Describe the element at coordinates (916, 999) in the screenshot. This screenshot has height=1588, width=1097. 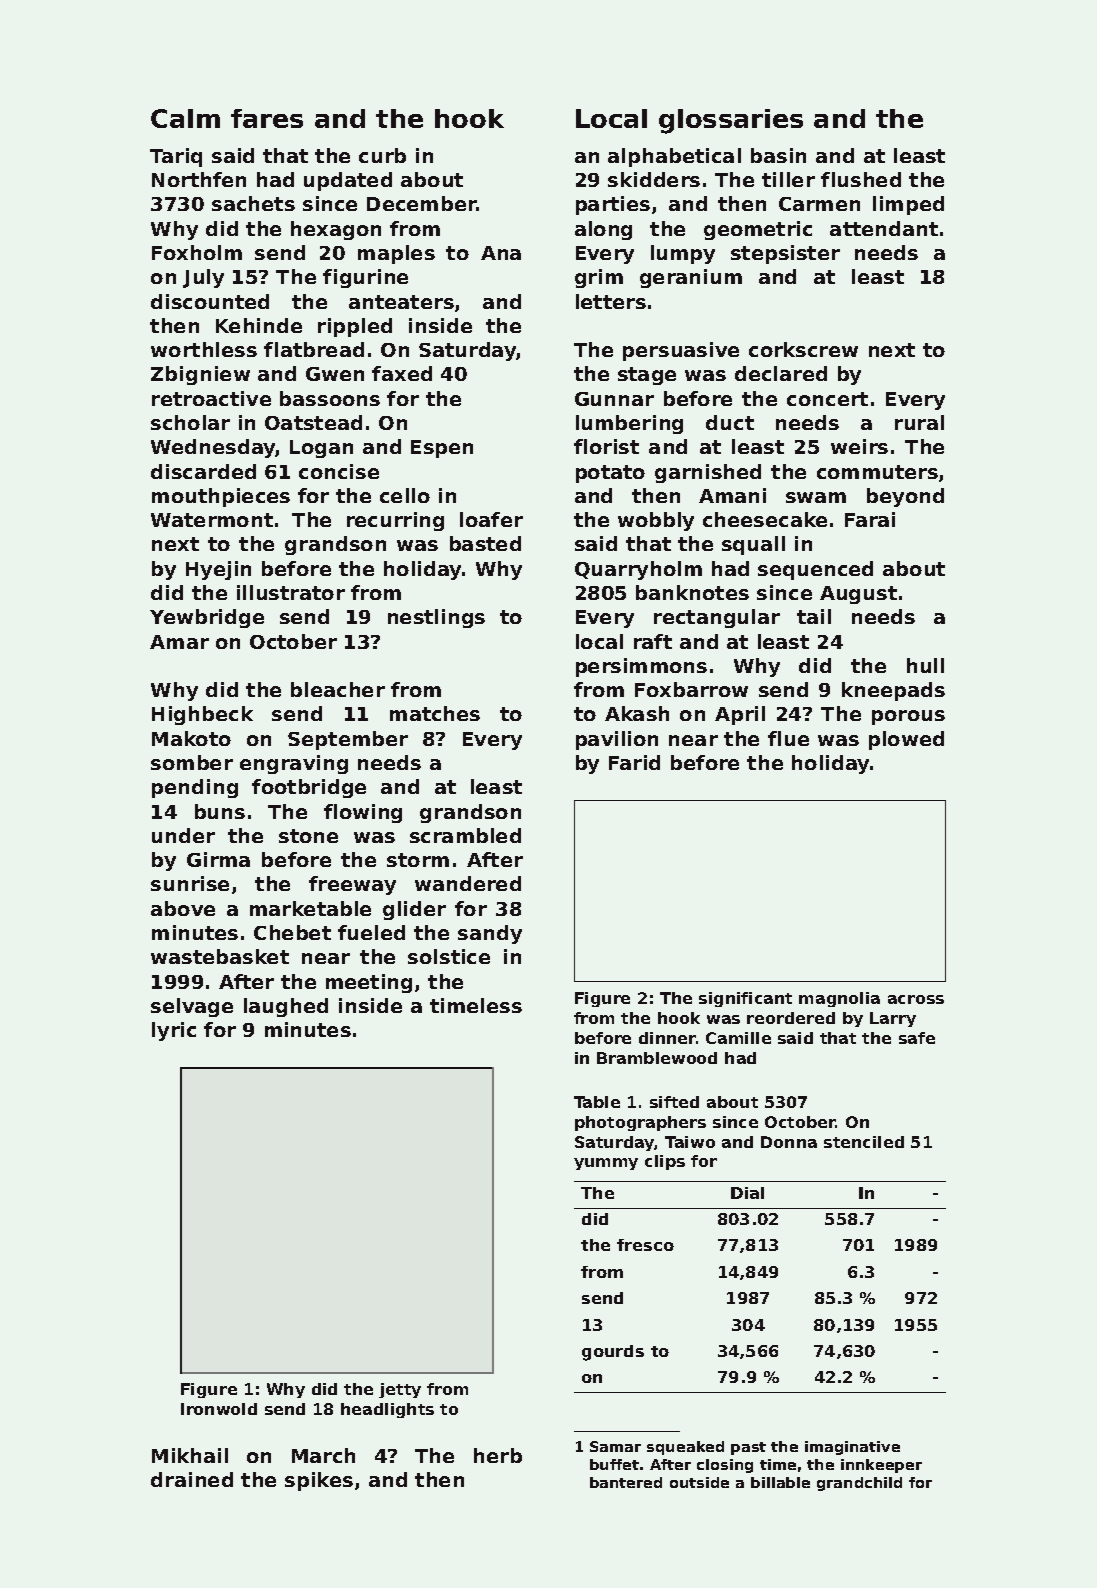
I see `across` at that location.
